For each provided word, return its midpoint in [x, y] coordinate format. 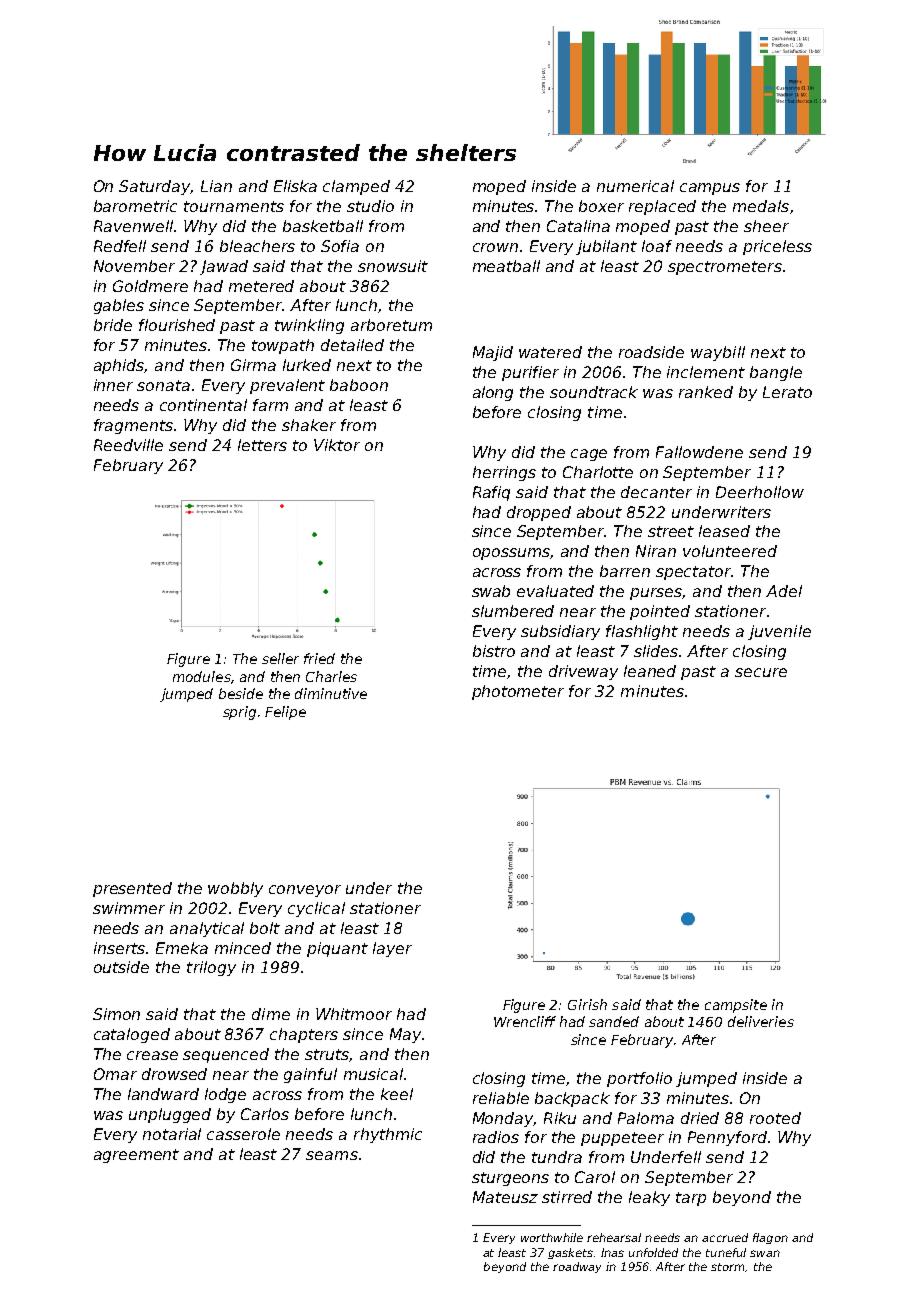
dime [271, 1014]
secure [761, 672]
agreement [136, 1156]
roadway [577, 1267]
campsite [736, 1006]
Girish [587, 1004]
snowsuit [393, 266]
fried [319, 658]
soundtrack [594, 392]
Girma [253, 365]
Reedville [128, 445]
